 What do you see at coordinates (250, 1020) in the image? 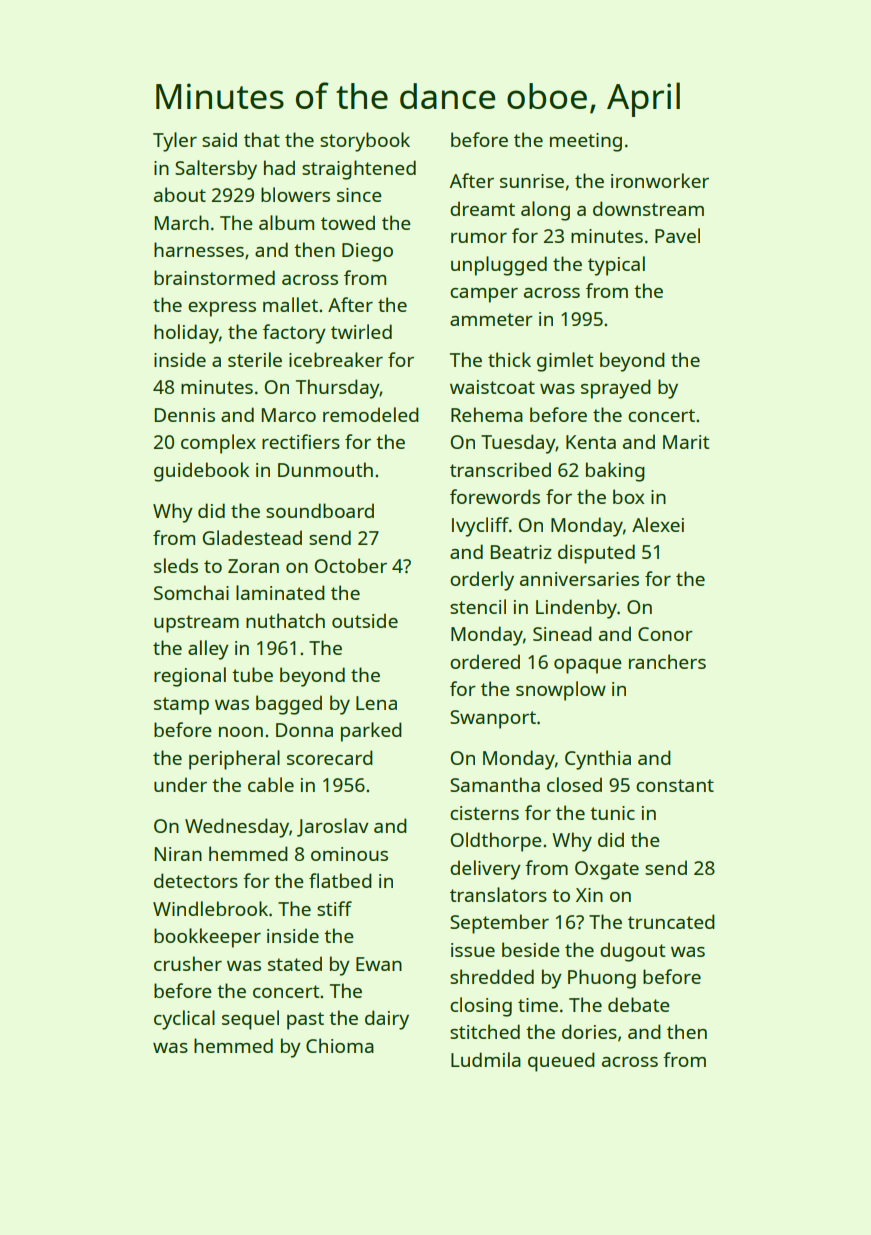
I see `sequel` at bounding box center [250, 1020].
